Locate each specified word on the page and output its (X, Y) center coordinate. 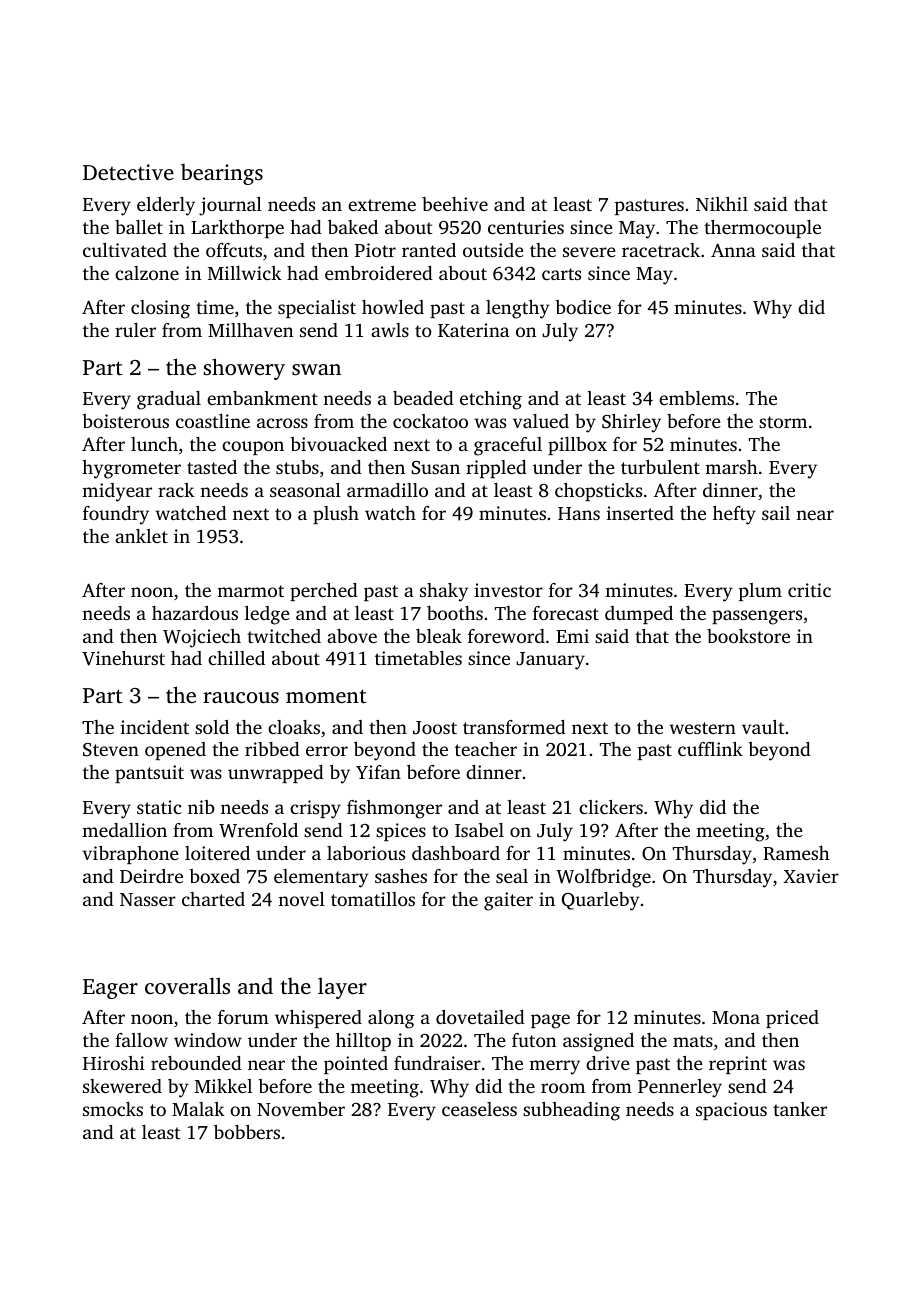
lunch (154, 444)
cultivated (125, 250)
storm (783, 422)
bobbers (247, 1132)
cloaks (294, 727)
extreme (382, 205)
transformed (514, 727)
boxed (214, 876)
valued (541, 421)
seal (512, 876)
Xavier (811, 876)
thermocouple (762, 229)
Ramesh (796, 853)
